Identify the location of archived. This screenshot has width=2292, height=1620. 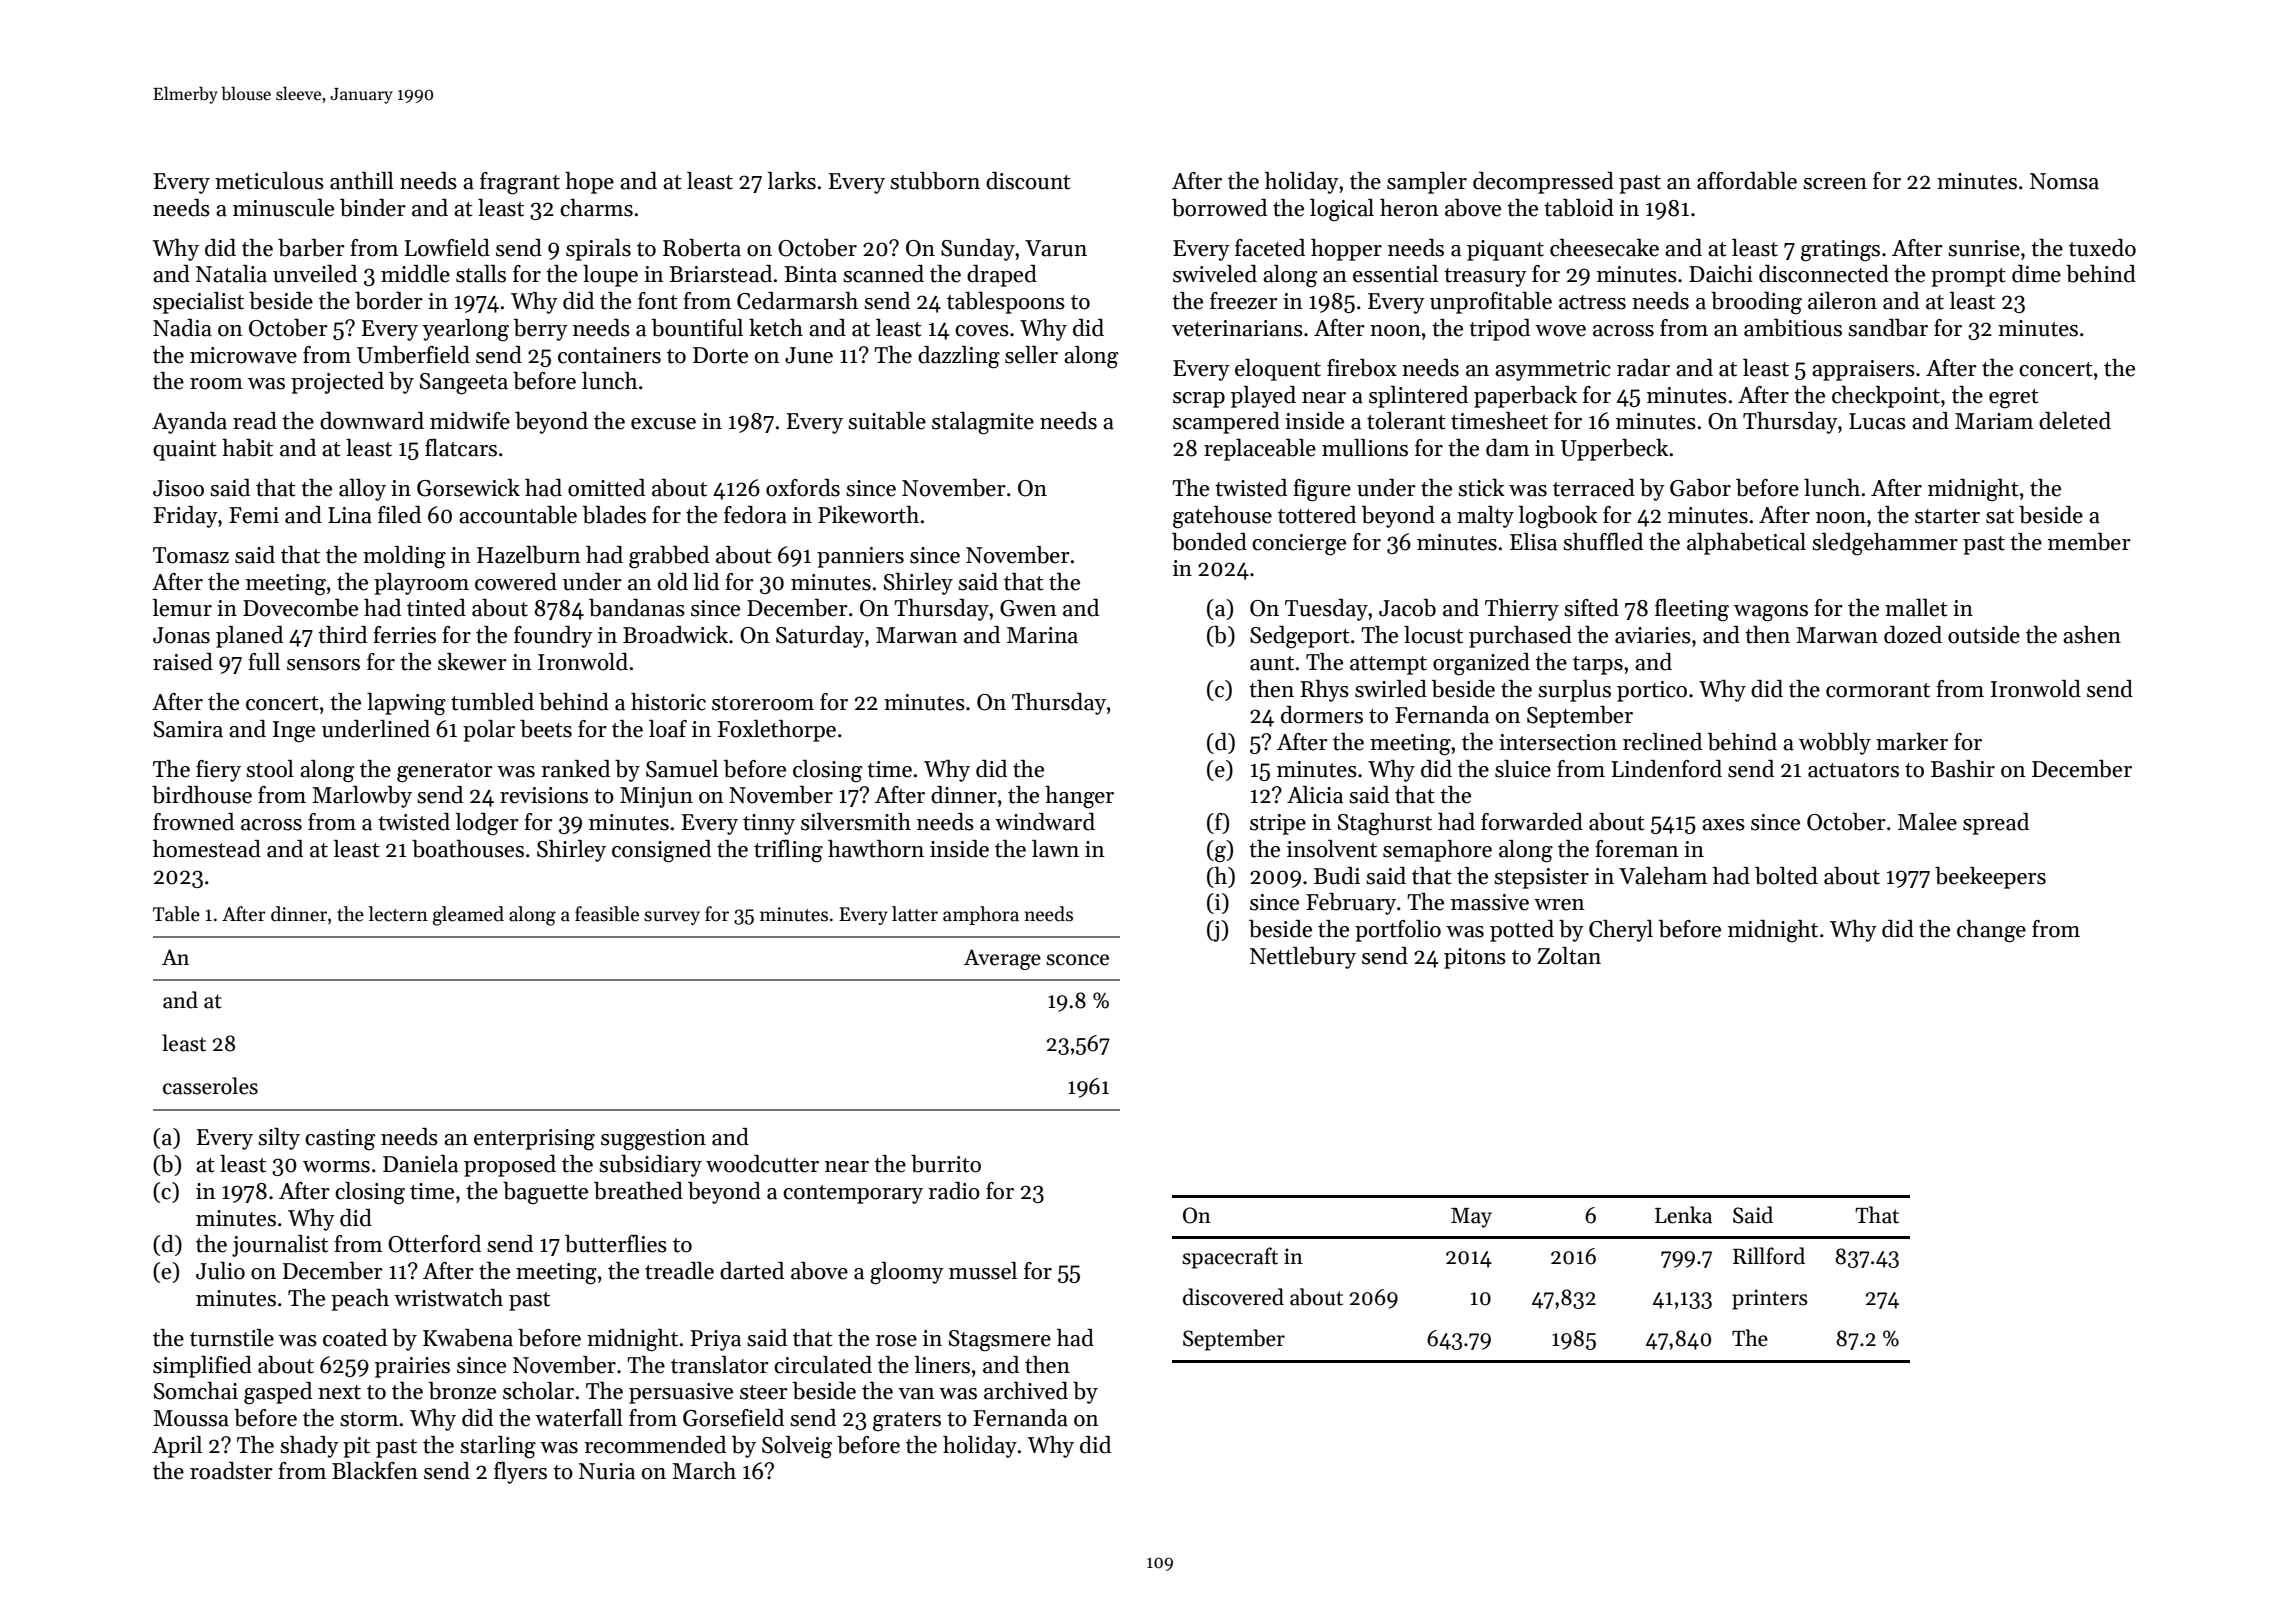
(1026, 1391).
